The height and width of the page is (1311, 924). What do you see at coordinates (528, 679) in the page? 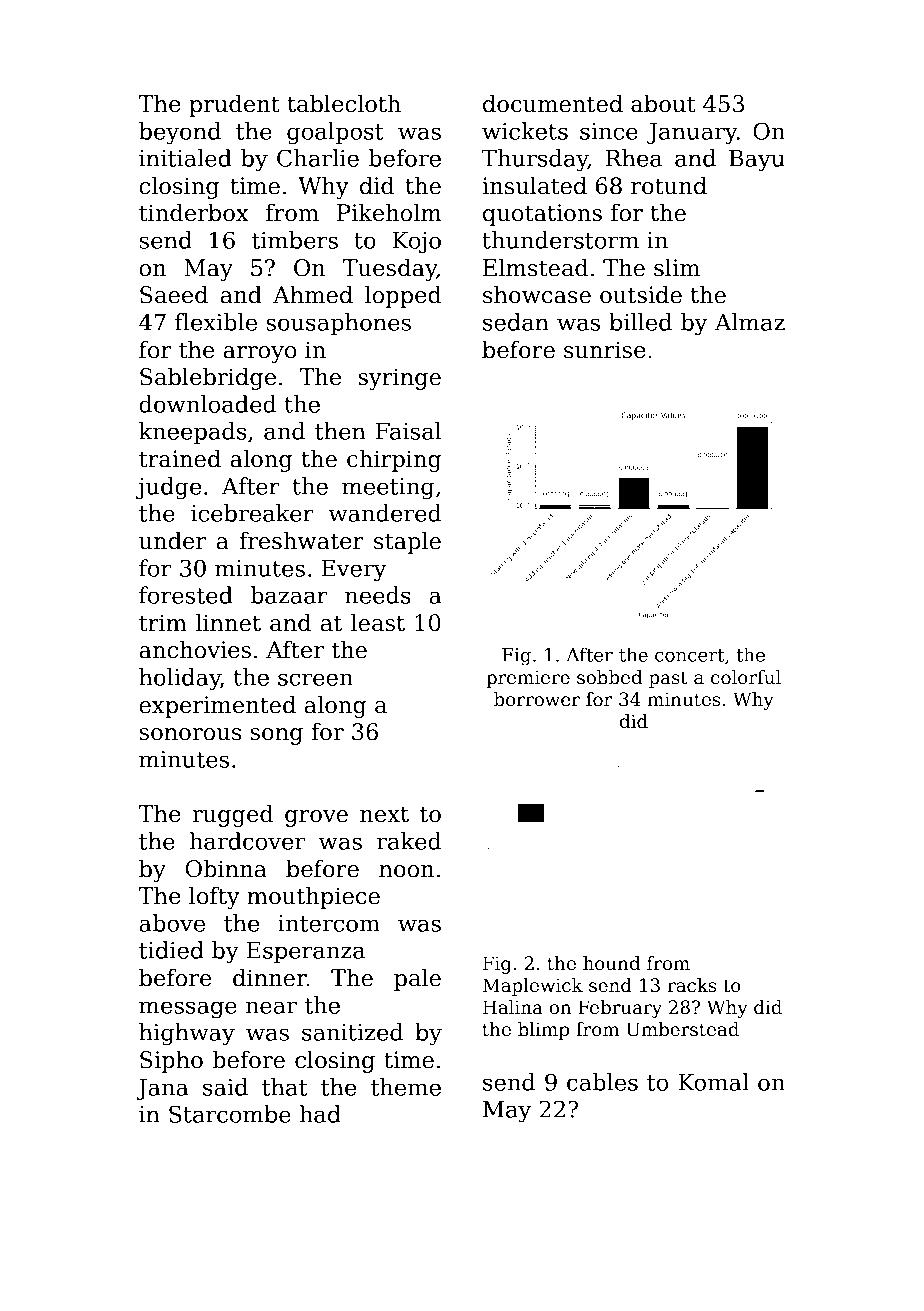
I see `premiere` at bounding box center [528, 679].
